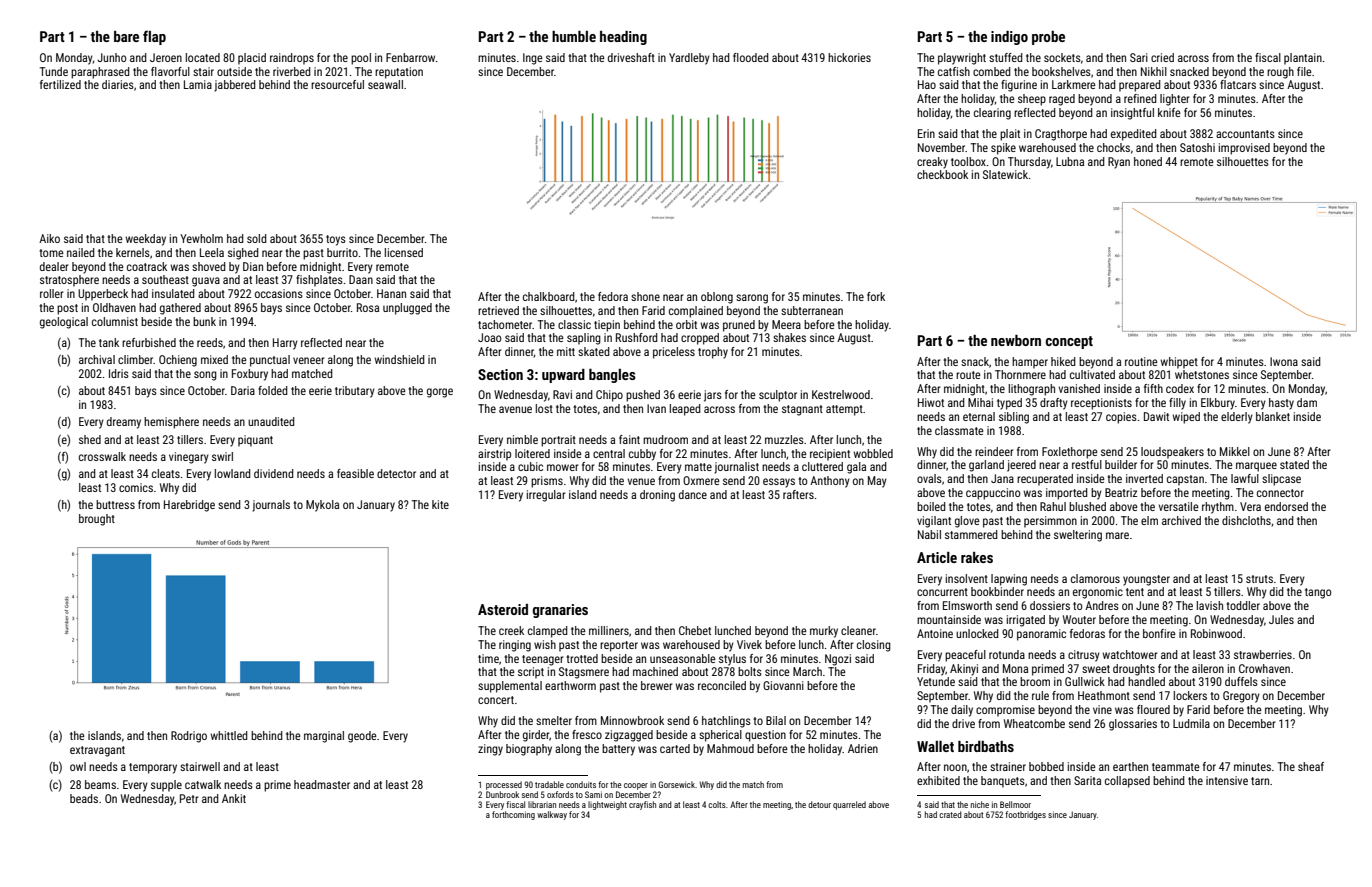  Describe the element at coordinates (1025, 815) in the screenshot. I see `footbridges` at that location.
